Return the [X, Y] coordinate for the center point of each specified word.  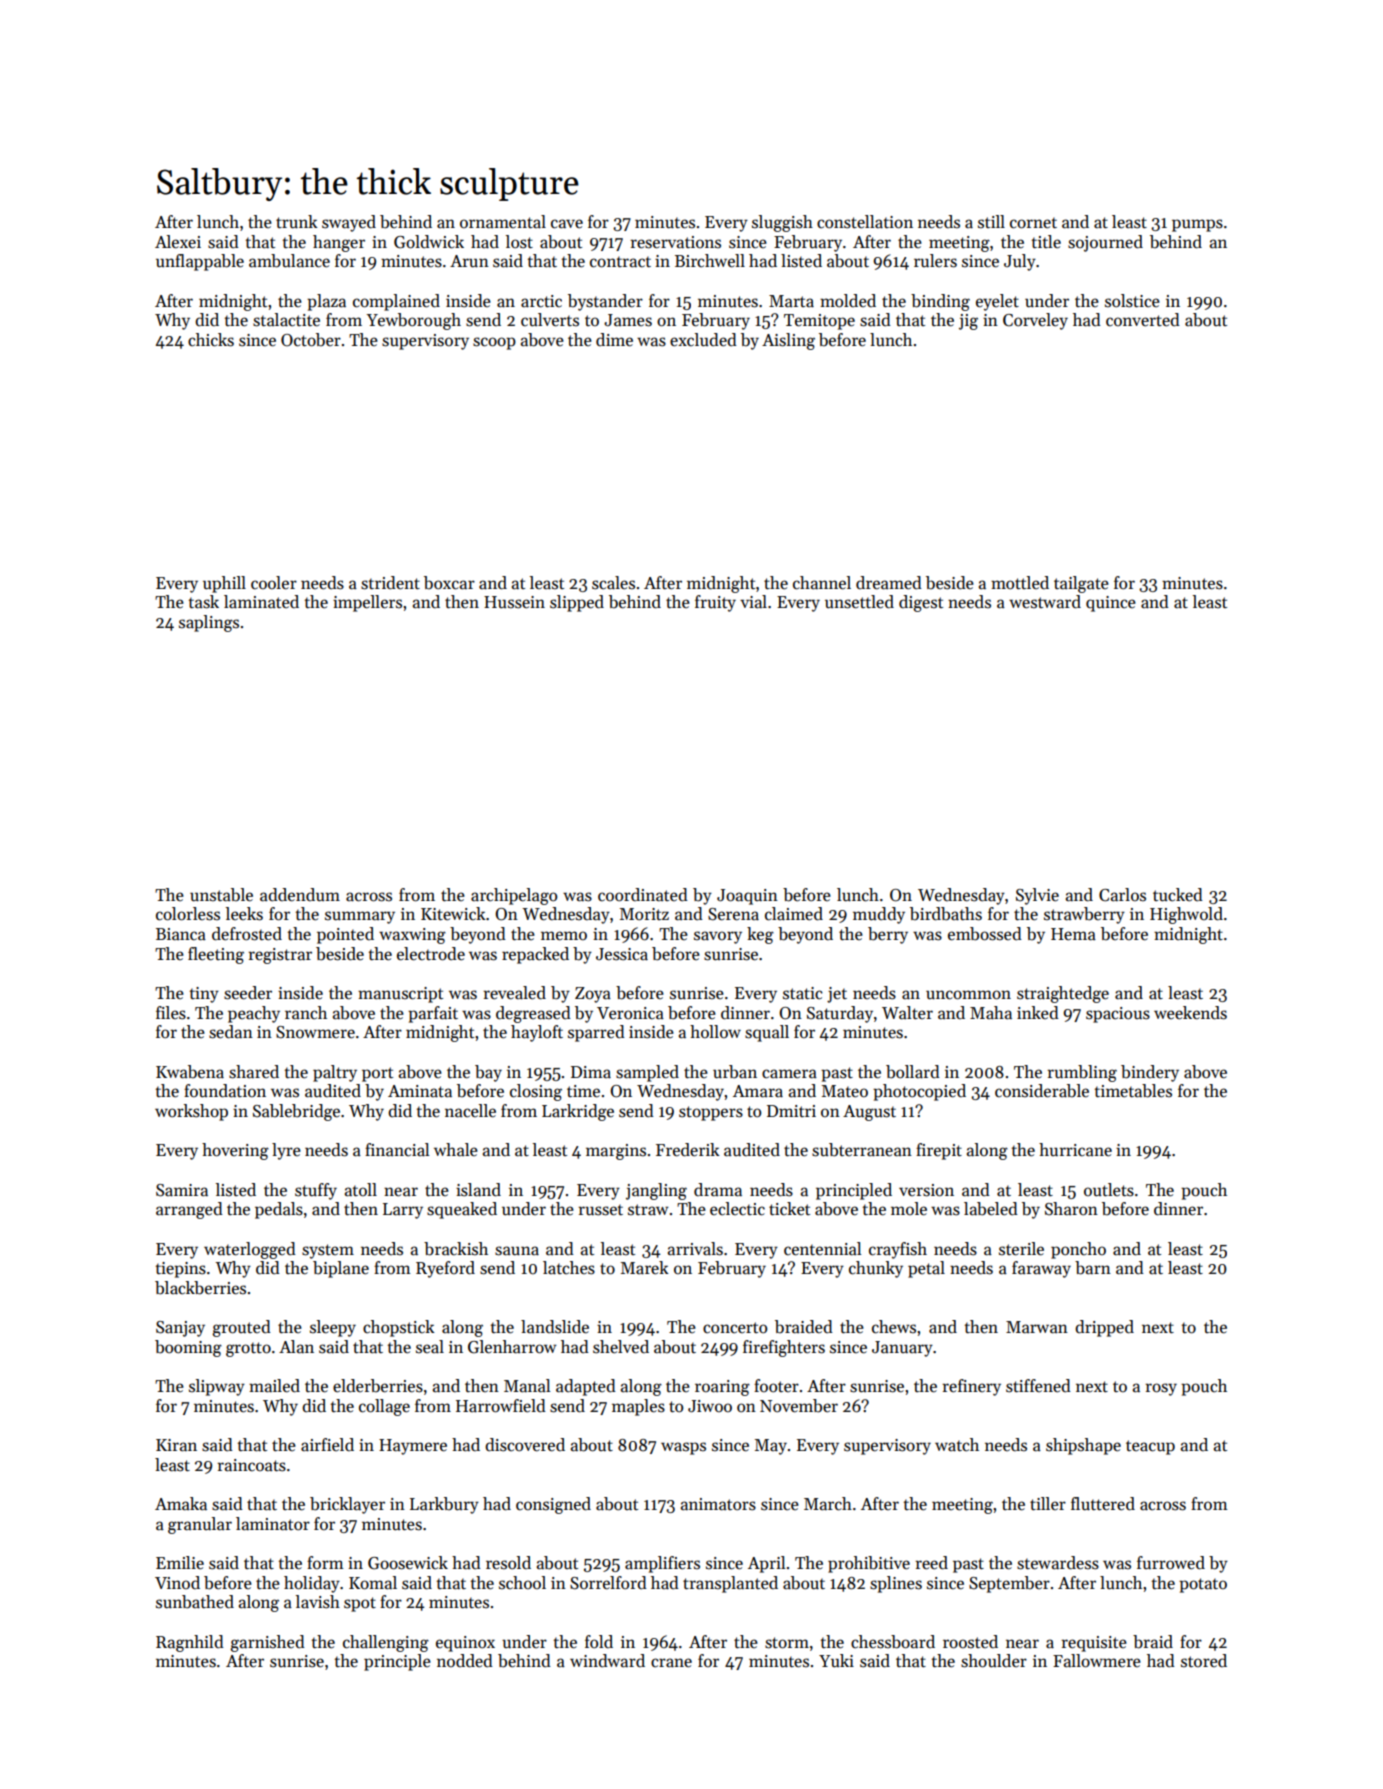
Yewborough [413, 321]
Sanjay [180, 1329]
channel [822, 583]
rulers [935, 261]
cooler [274, 583]
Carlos [1122, 895]
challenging [386, 1643]
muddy [879, 915]
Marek [645, 1268]
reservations [675, 242]
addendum [300, 895]
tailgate [1081, 584]
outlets [1109, 1190]
